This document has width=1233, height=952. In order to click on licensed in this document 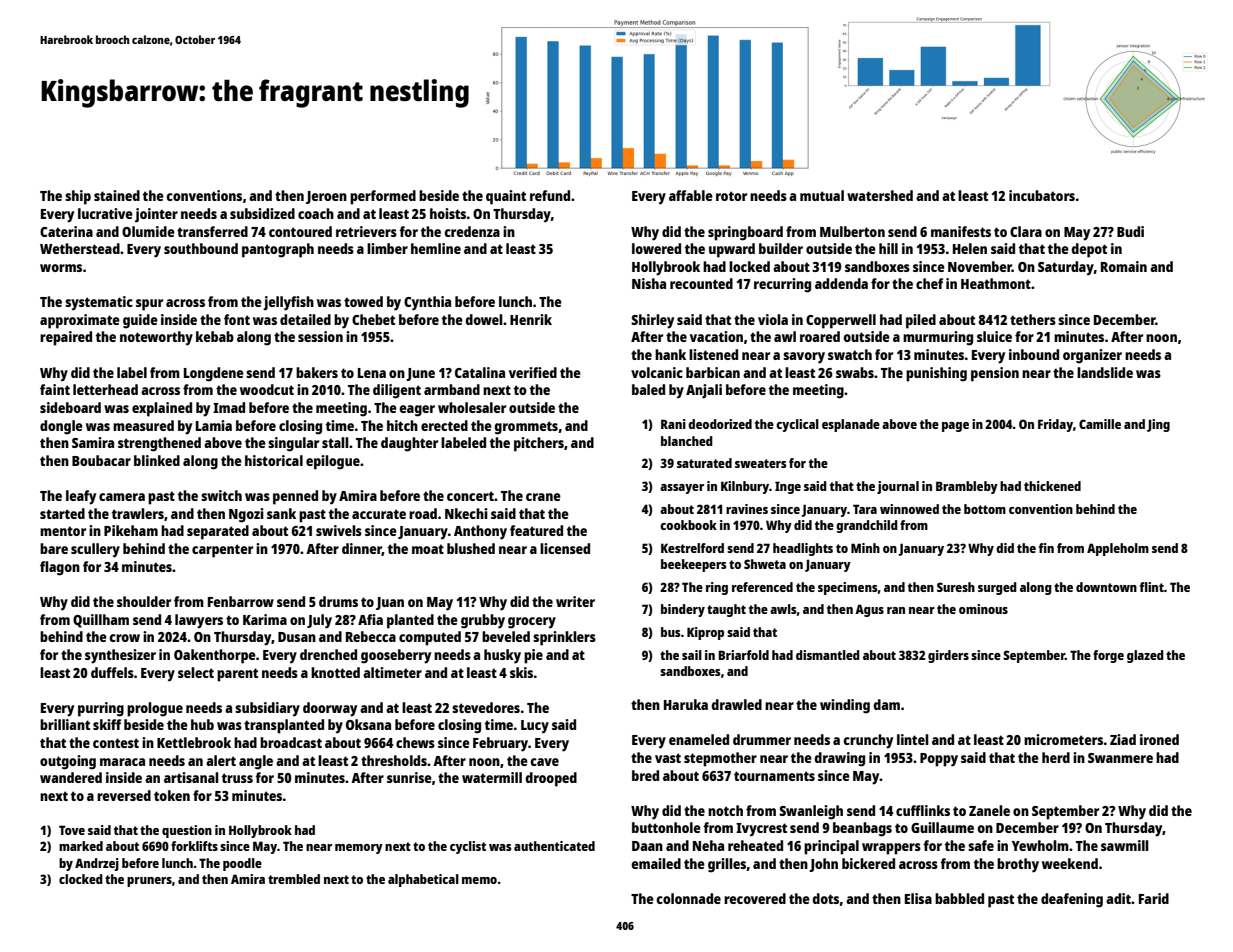, I will do `click(565, 548)`.
